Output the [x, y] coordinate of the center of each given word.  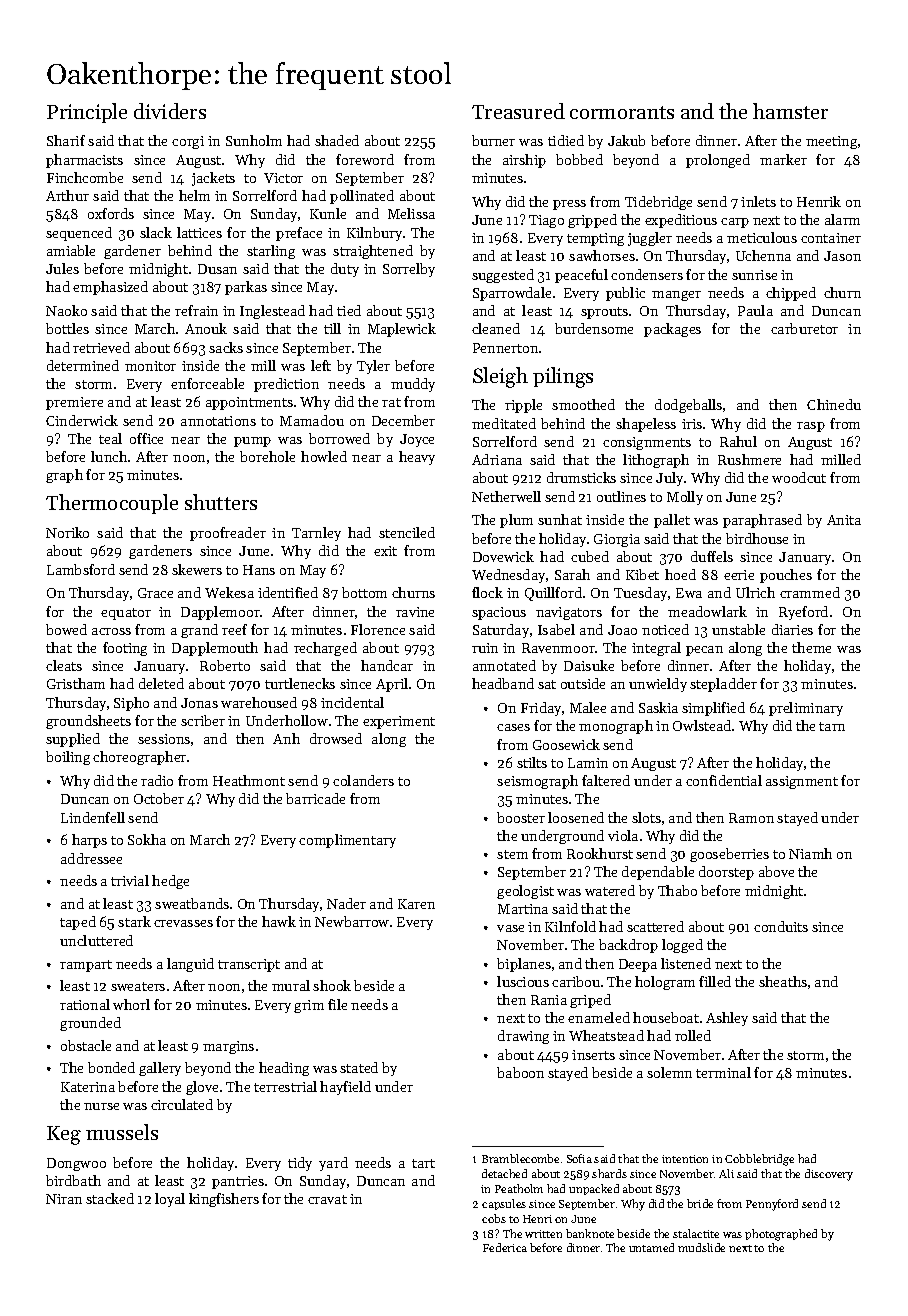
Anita [844, 520]
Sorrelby [409, 270]
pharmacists [84, 161]
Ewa [689, 593]
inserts [593, 1055]
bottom [364, 592]
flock [487, 592]
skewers [197, 569]
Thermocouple [112, 504]
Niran [64, 1199]
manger [676, 296]
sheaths [783, 981]
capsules [504, 1204]
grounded [90, 1024]
